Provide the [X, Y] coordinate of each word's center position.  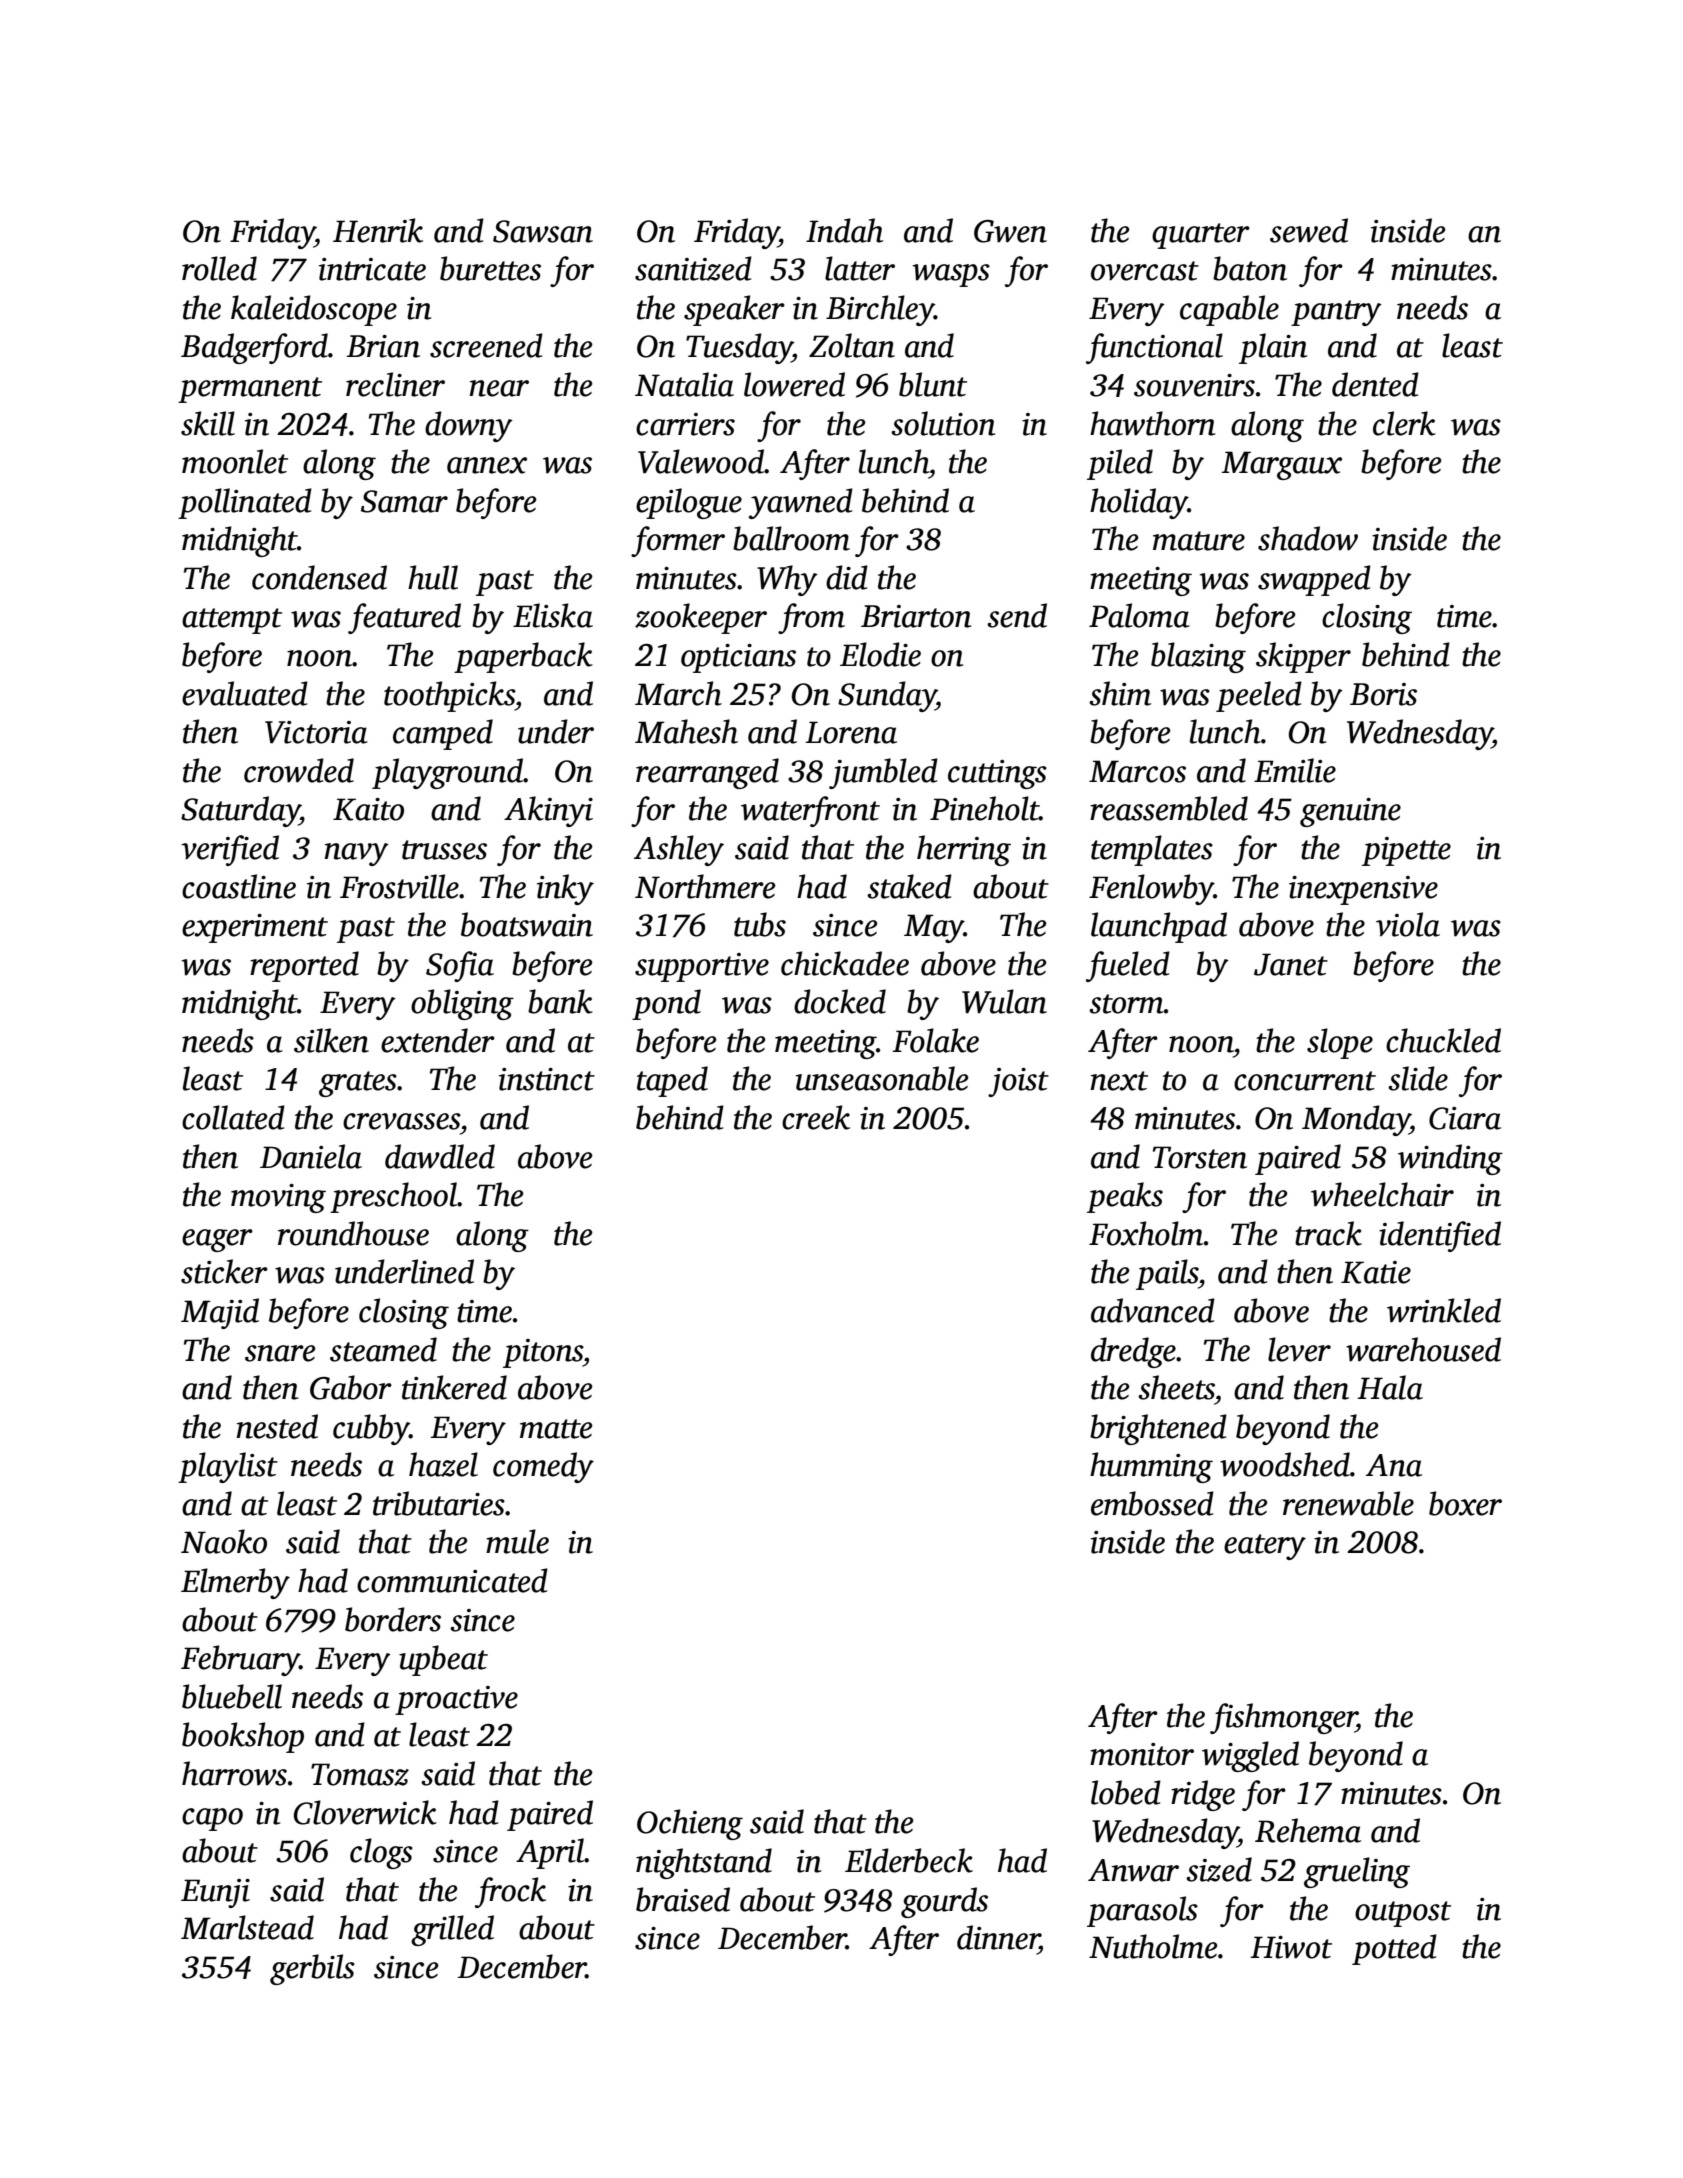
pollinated [245, 503]
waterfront [810, 811]
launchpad [1159, 927]
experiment [255, 928]
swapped [1314, 580]
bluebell [232, 1696]
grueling [1357, 1872]
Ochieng [690, 1824]
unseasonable [882, 1078]
